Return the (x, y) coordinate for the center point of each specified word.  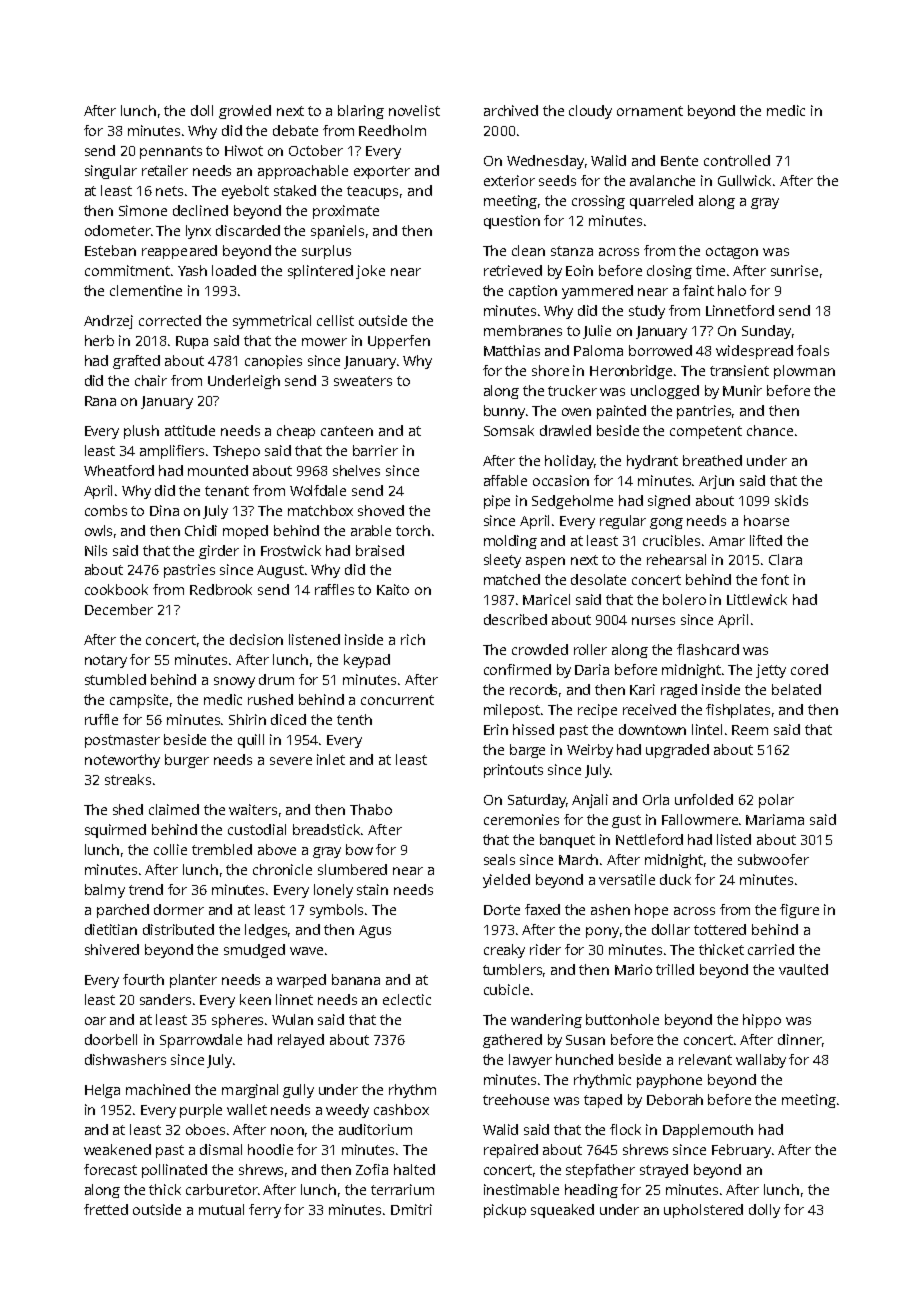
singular (111, 172)
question (512, 222)
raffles (334, 589)
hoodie (270, 1149)
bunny (504, 412)
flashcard (708, 649)
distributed (178, 929)
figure (799, 911)
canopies (273, 362)
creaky (504, 951)
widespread (754, 352)
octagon (732, 252)
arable (371, 530)
